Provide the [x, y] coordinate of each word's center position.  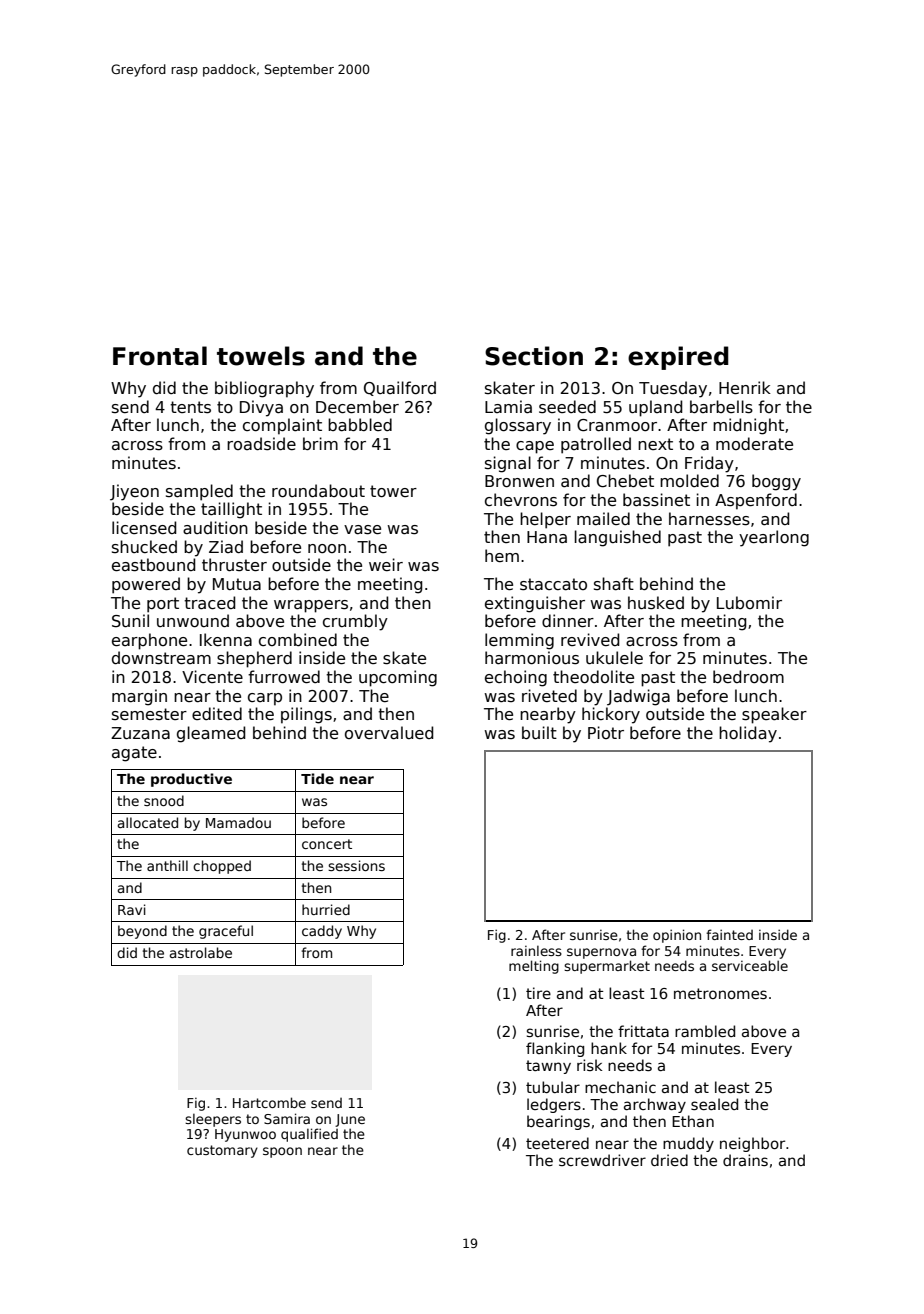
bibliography [264, 389]
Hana [547, 537]
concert [327, 844]
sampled [199, 492]
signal [508, 464]
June [350, 1120]
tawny [548, 1067]
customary [222, 1151]
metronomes [720, 993]
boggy [776, 482]
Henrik [745, 387]
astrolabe [201, 952]
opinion [677, 936]
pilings [306, 715]
